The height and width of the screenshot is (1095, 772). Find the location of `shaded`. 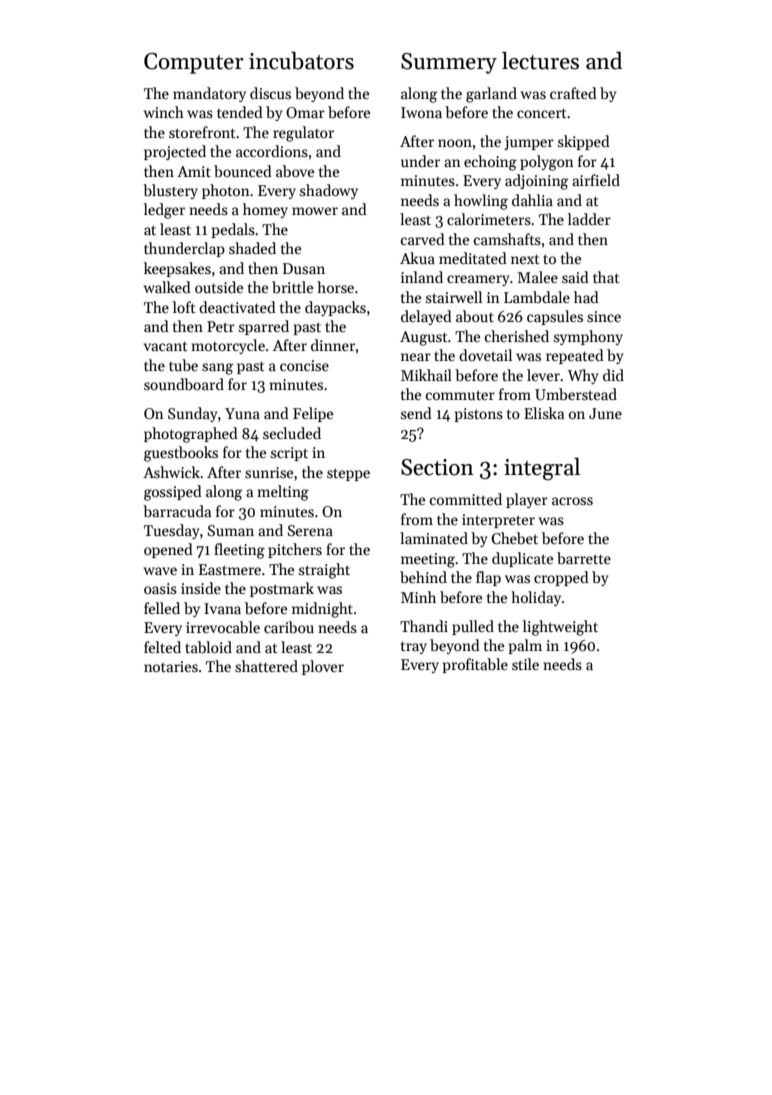

shaded is located at coordinates (252, 248).
